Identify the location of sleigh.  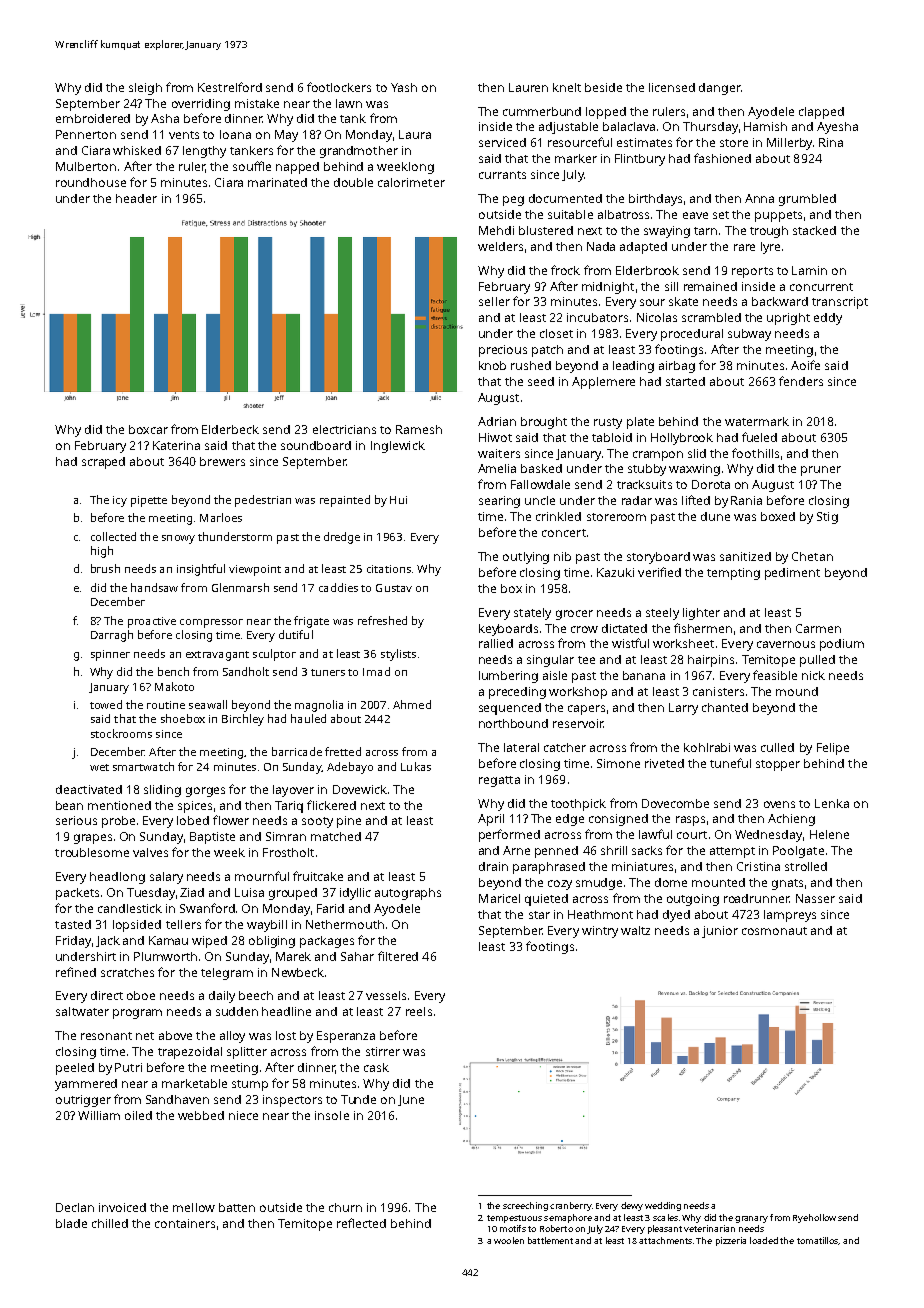
(145, 89).
